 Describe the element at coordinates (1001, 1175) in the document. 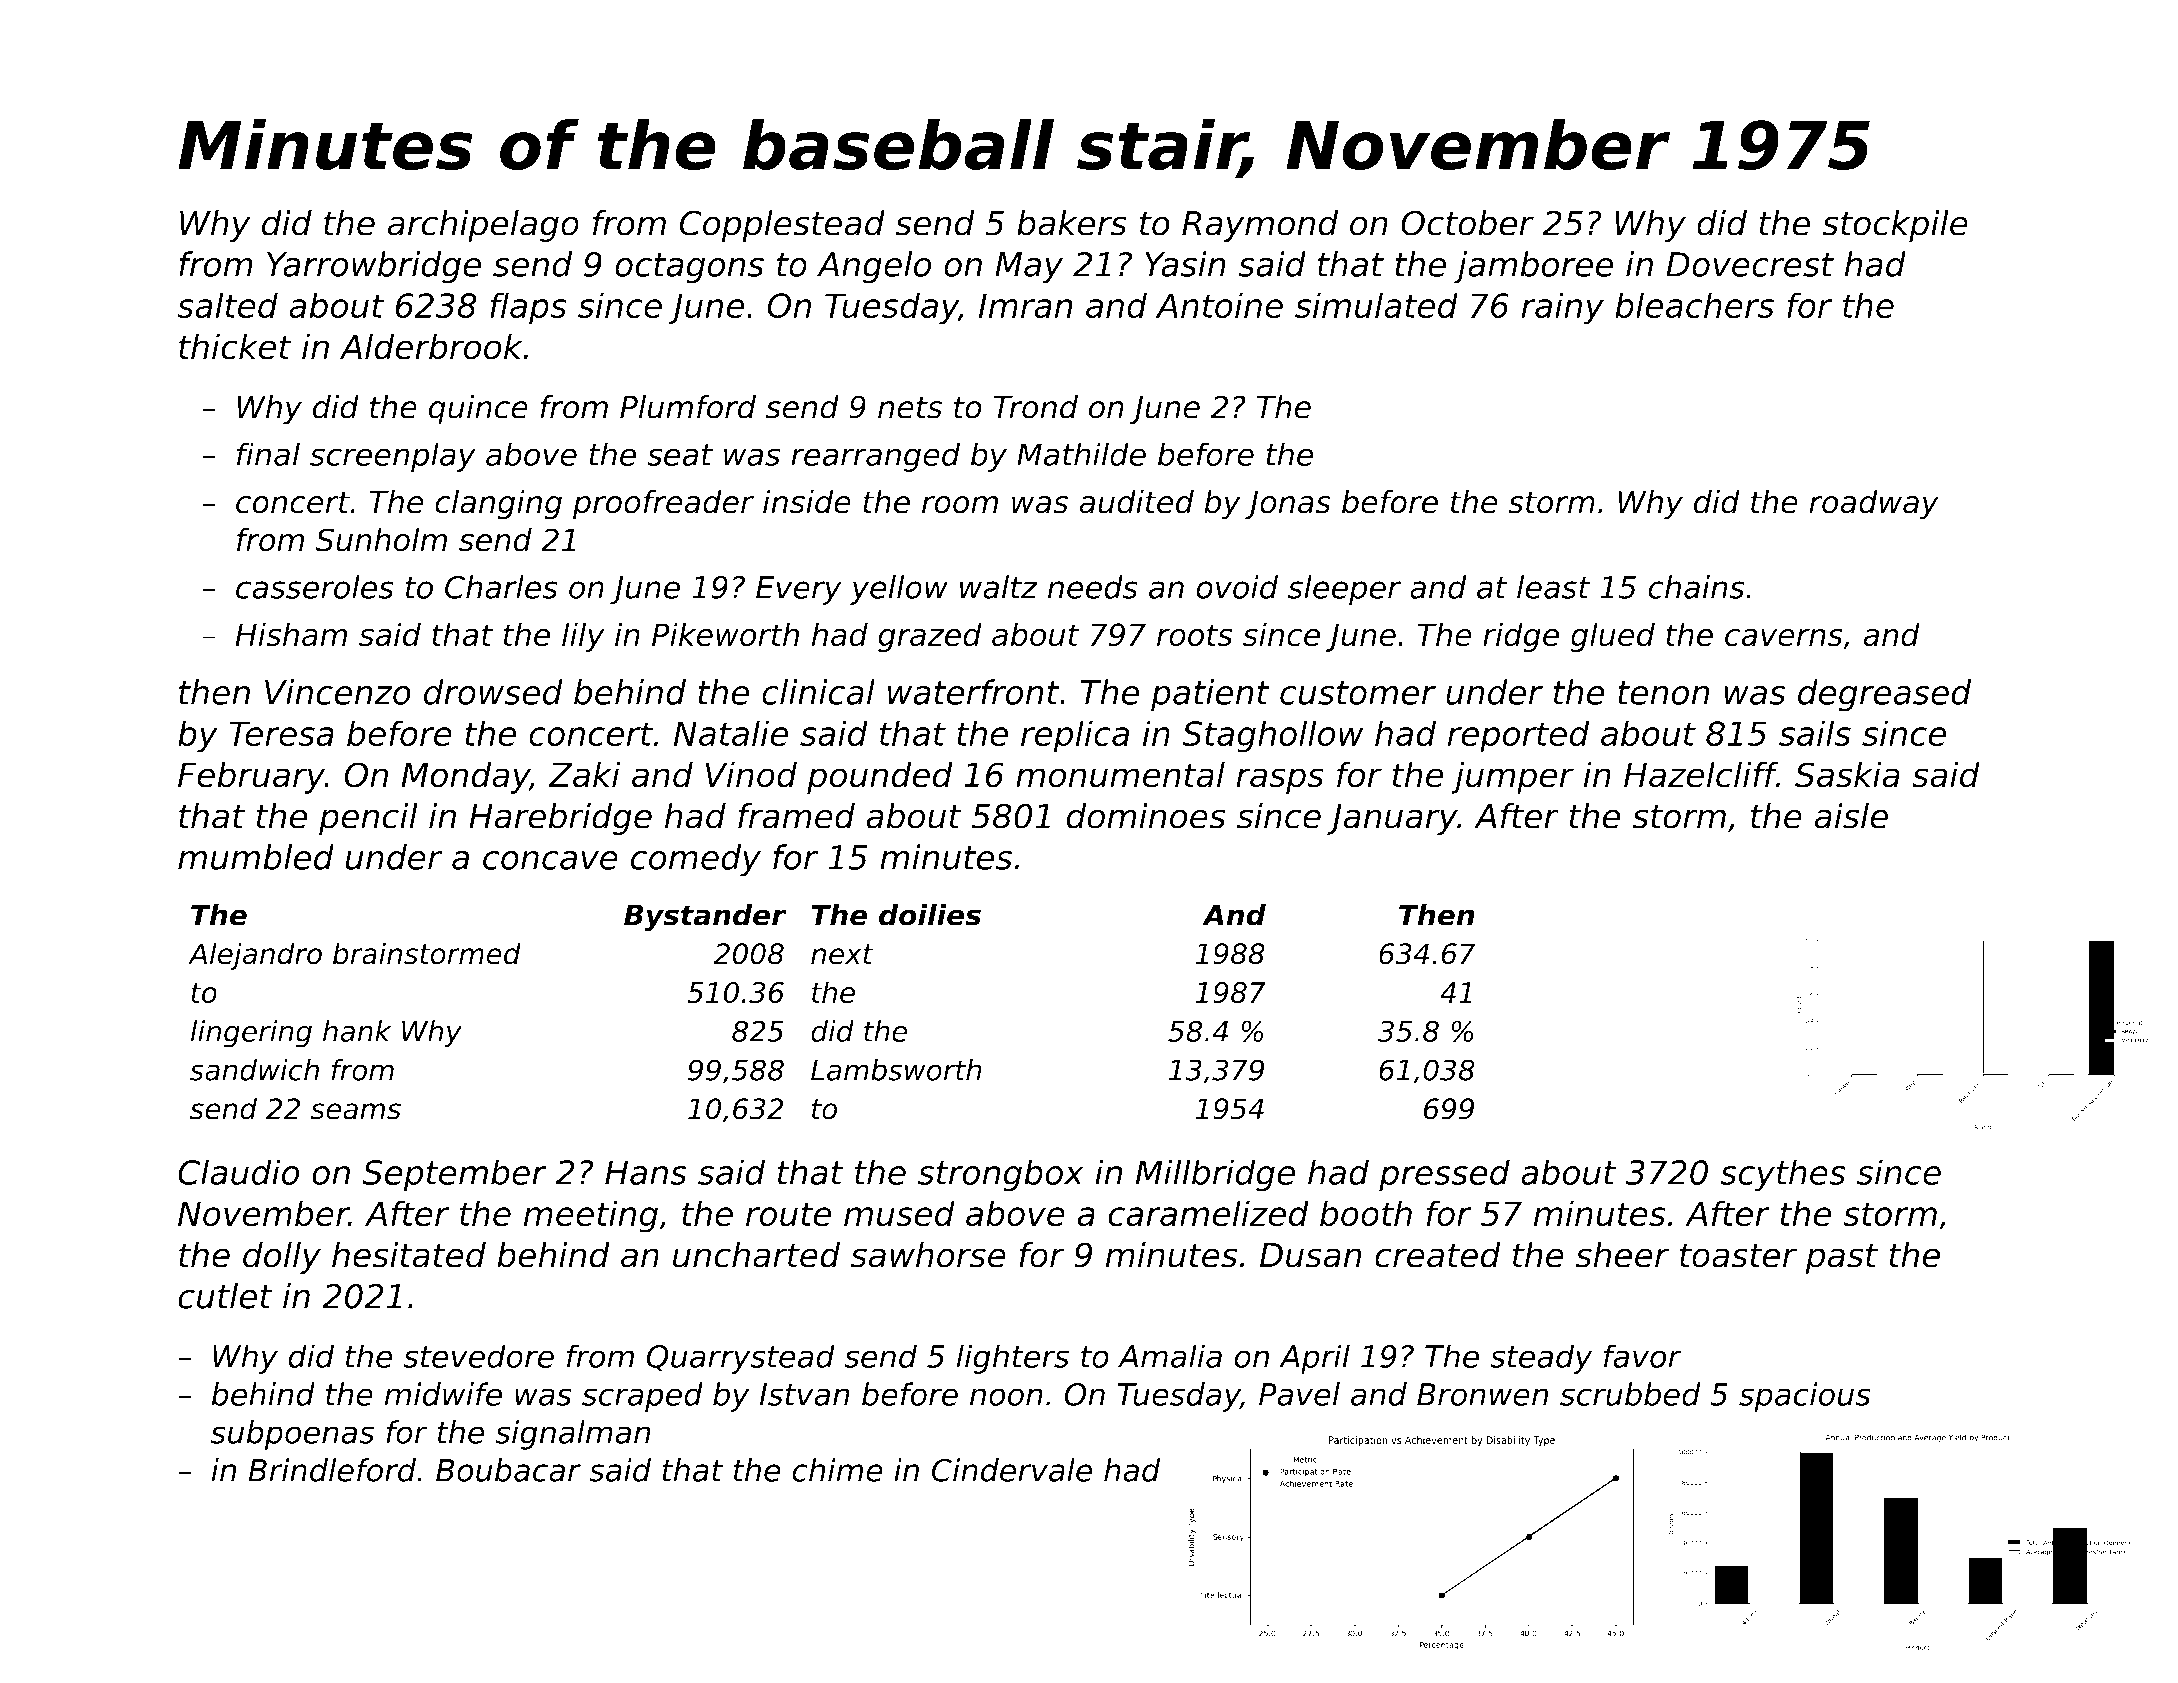

I see `strongbox` at that location.
